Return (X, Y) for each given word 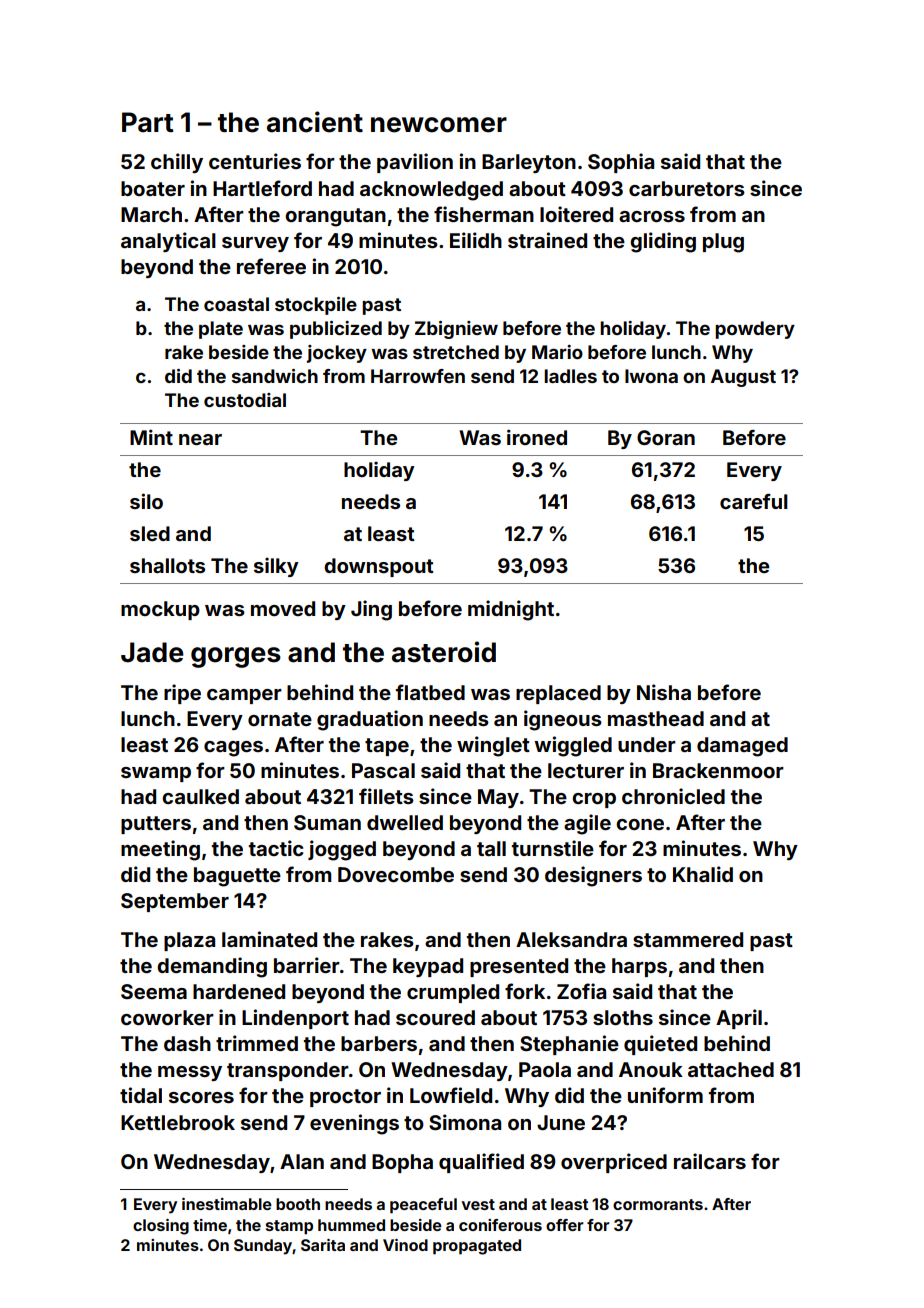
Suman (327, 822)
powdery (755, 330)
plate (221, 330)
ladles (570, 376)
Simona (465, 1122)
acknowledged (431, 191)
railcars (710, 1161)
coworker (167, 1017)
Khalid (703, 874)
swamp (156, 774)
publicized (336, 330)
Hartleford (262, 188)
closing (161, 1227)
